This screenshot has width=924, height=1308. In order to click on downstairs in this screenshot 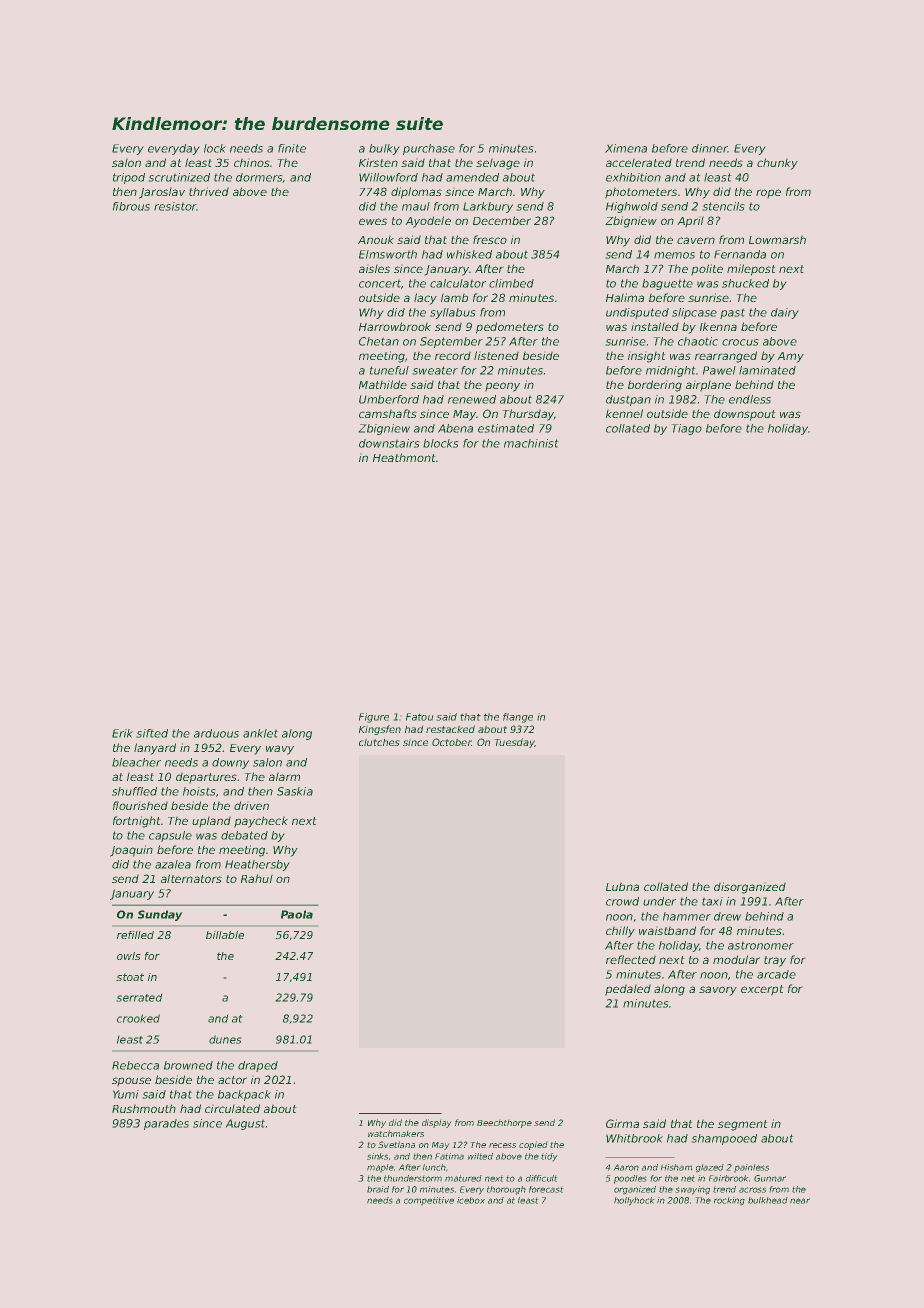, I will do `click(389, 443)`.
